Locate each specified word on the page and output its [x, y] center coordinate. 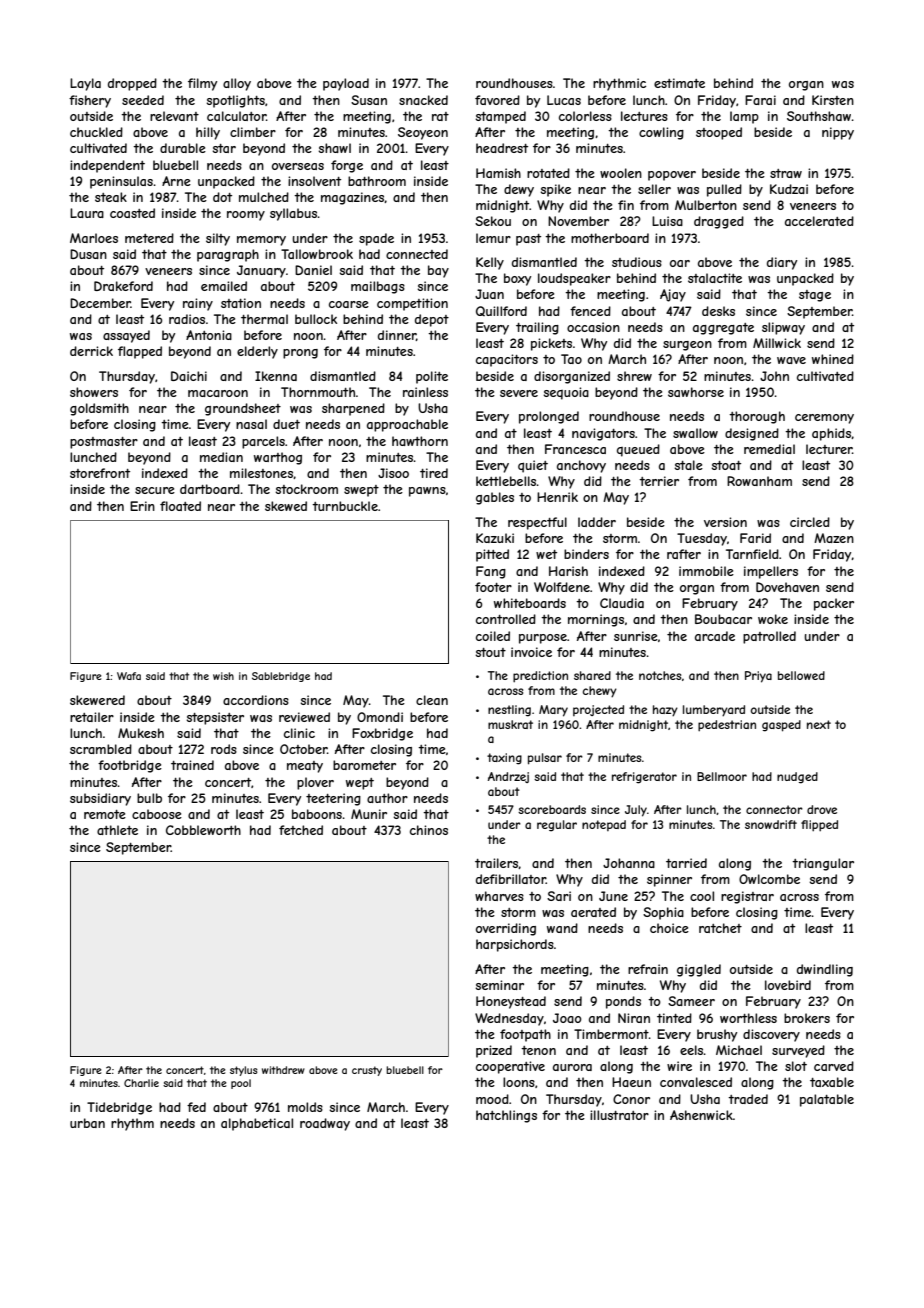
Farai [760, 100]
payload [346, 84]
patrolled [769, 637]
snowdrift [771, 824]
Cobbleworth [203, 830]
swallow [695, 433]
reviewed [304, 717]
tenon [538, 1050]
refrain [648, 969]
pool [241, 1084]
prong [300, 354]
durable [183, 148]
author [387, 798]
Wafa [129, 676]
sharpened [353, 409]
